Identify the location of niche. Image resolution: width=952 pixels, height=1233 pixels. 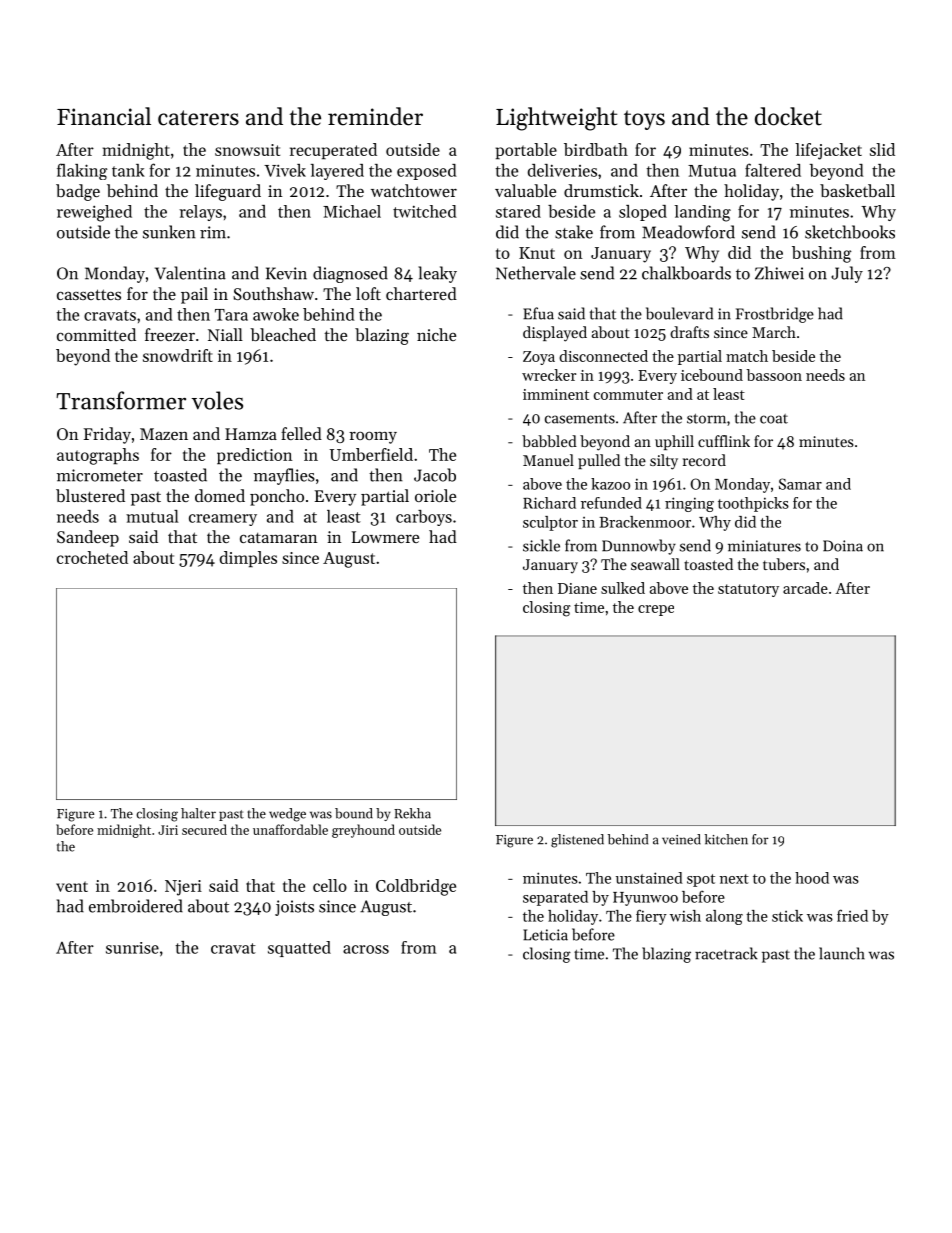
(436, 334).
